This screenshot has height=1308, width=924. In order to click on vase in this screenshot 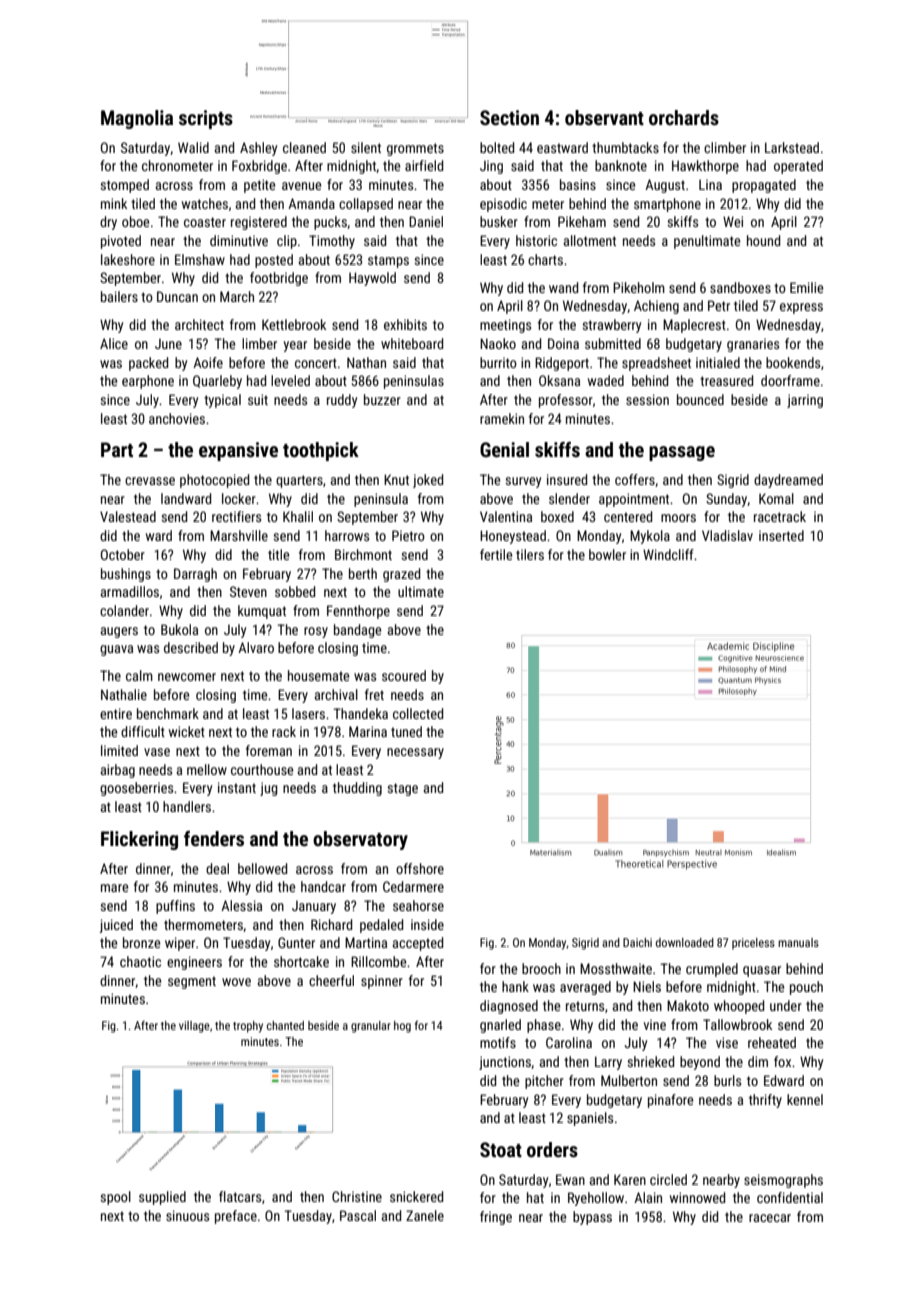, I will do `click(157, 752)`.
